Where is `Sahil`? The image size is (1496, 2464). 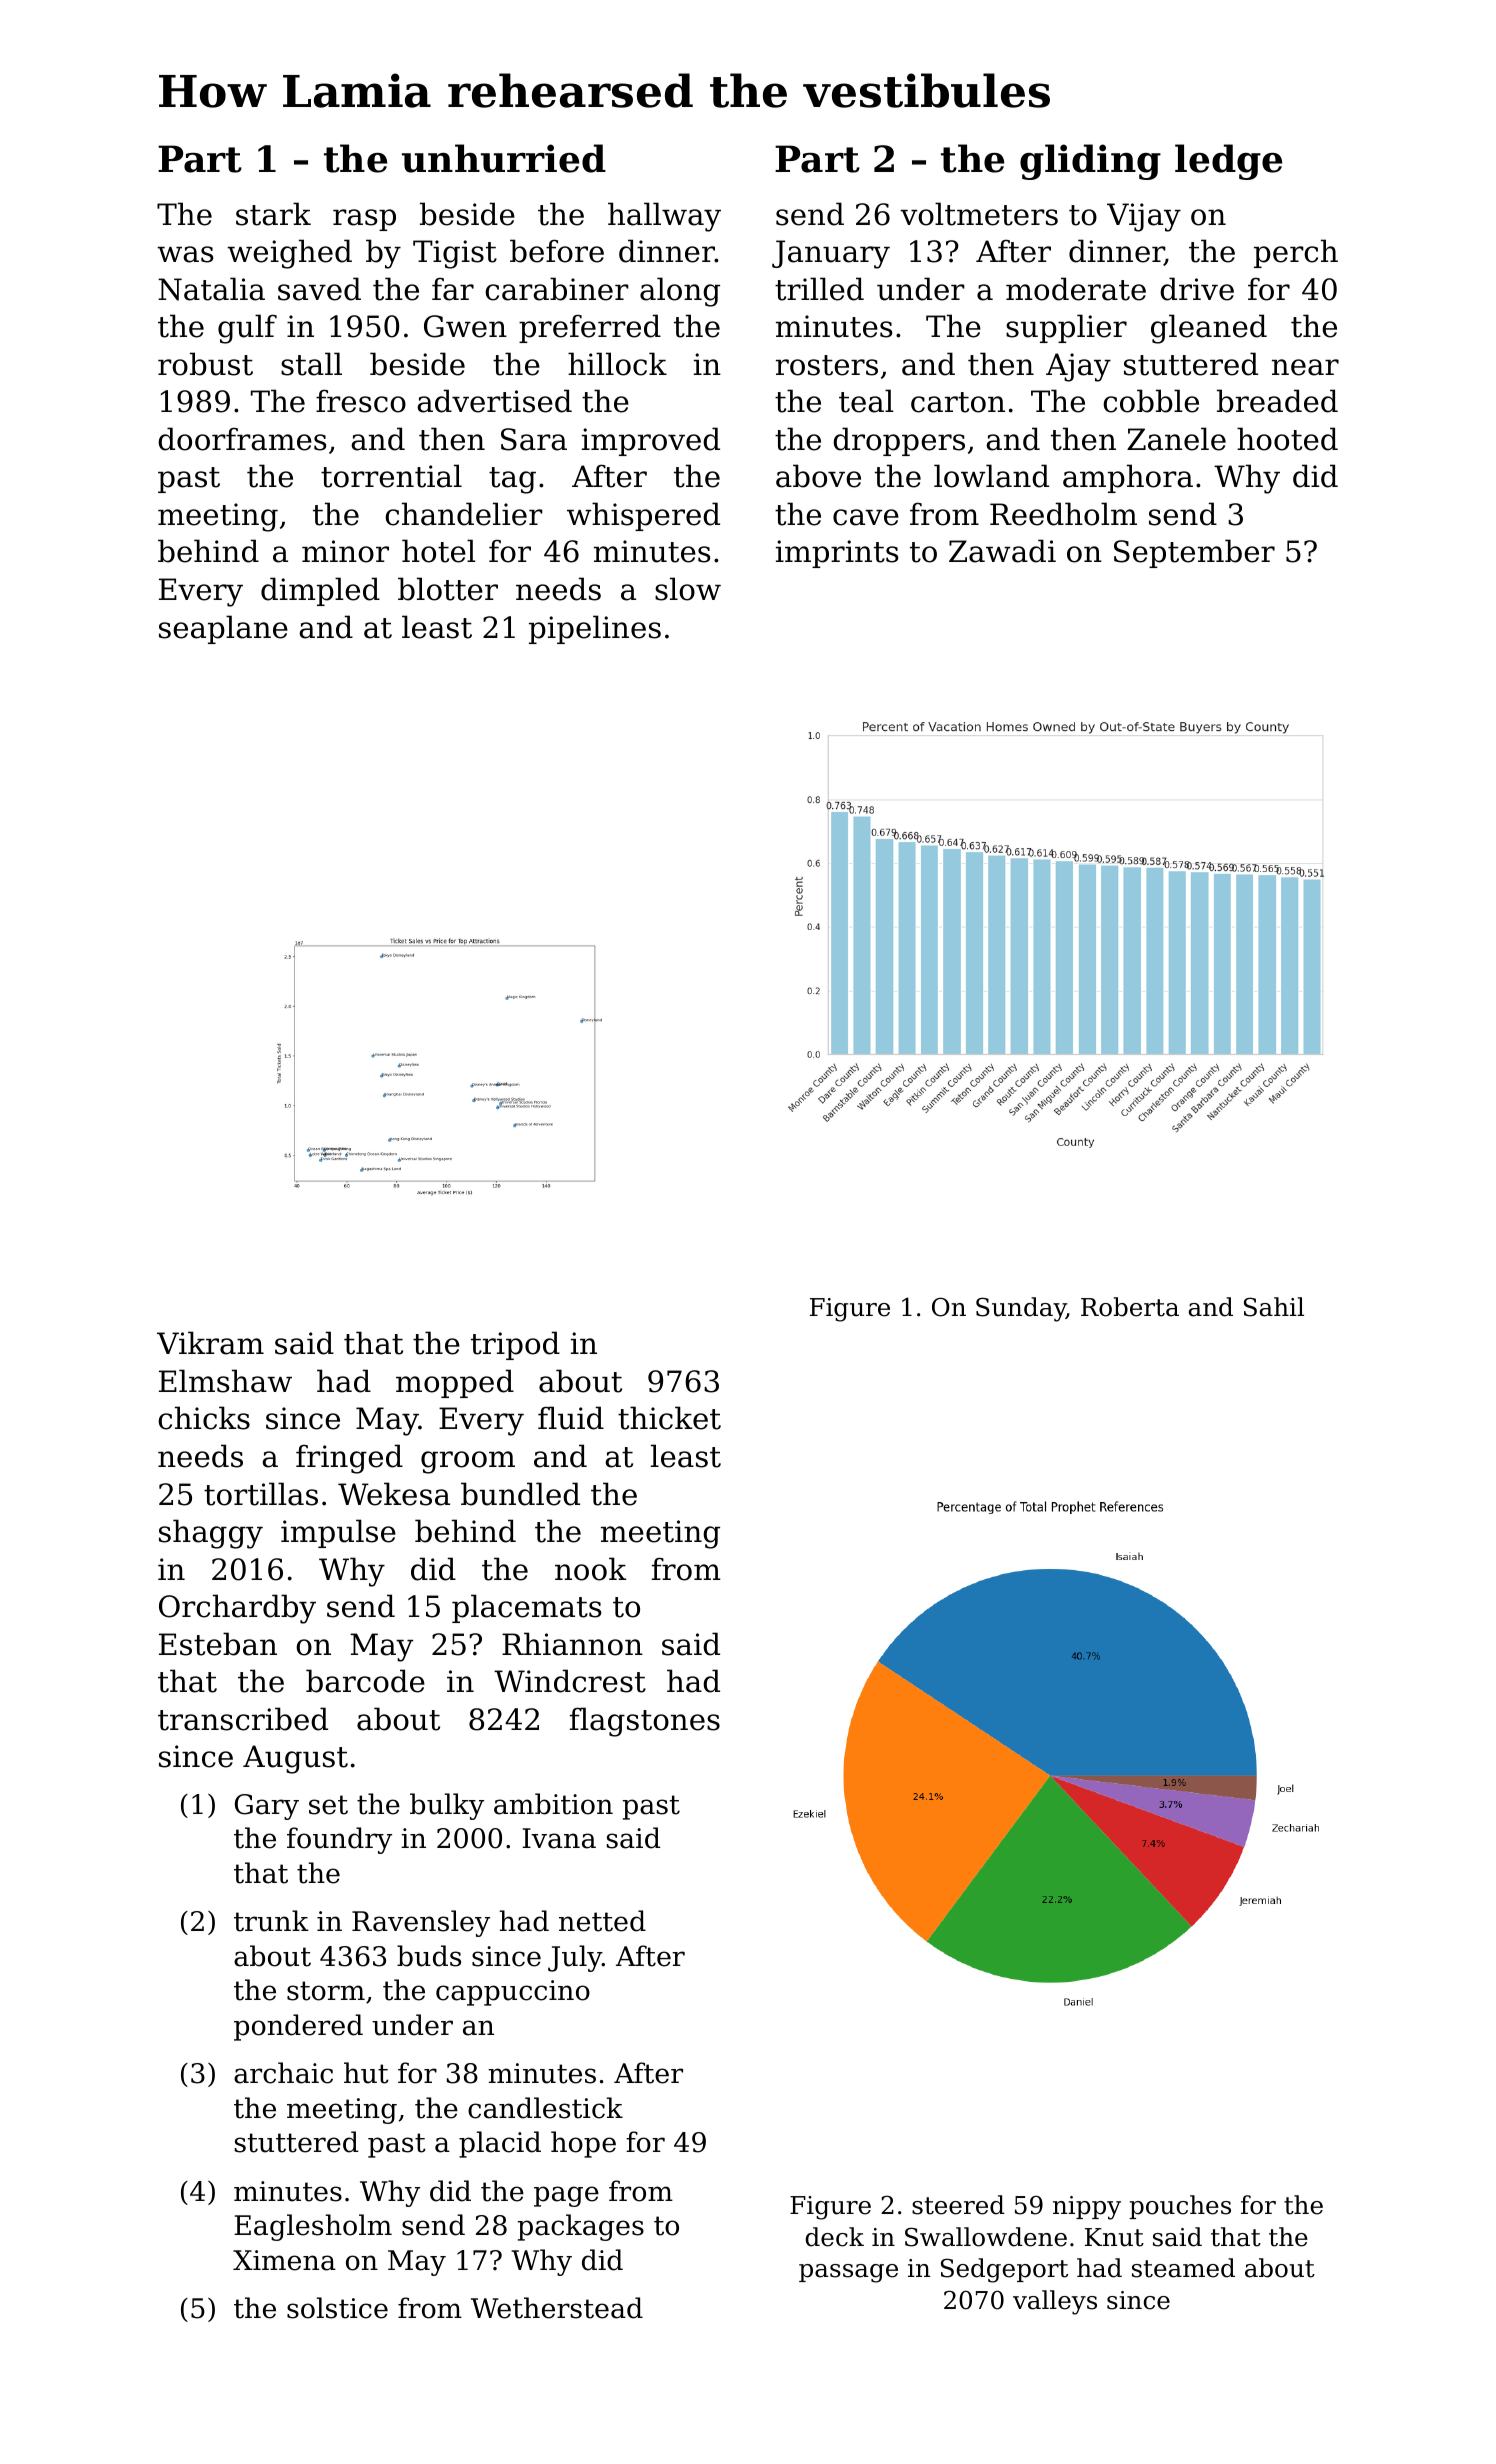 Sahil is located at coordinates (1274, 1307).
